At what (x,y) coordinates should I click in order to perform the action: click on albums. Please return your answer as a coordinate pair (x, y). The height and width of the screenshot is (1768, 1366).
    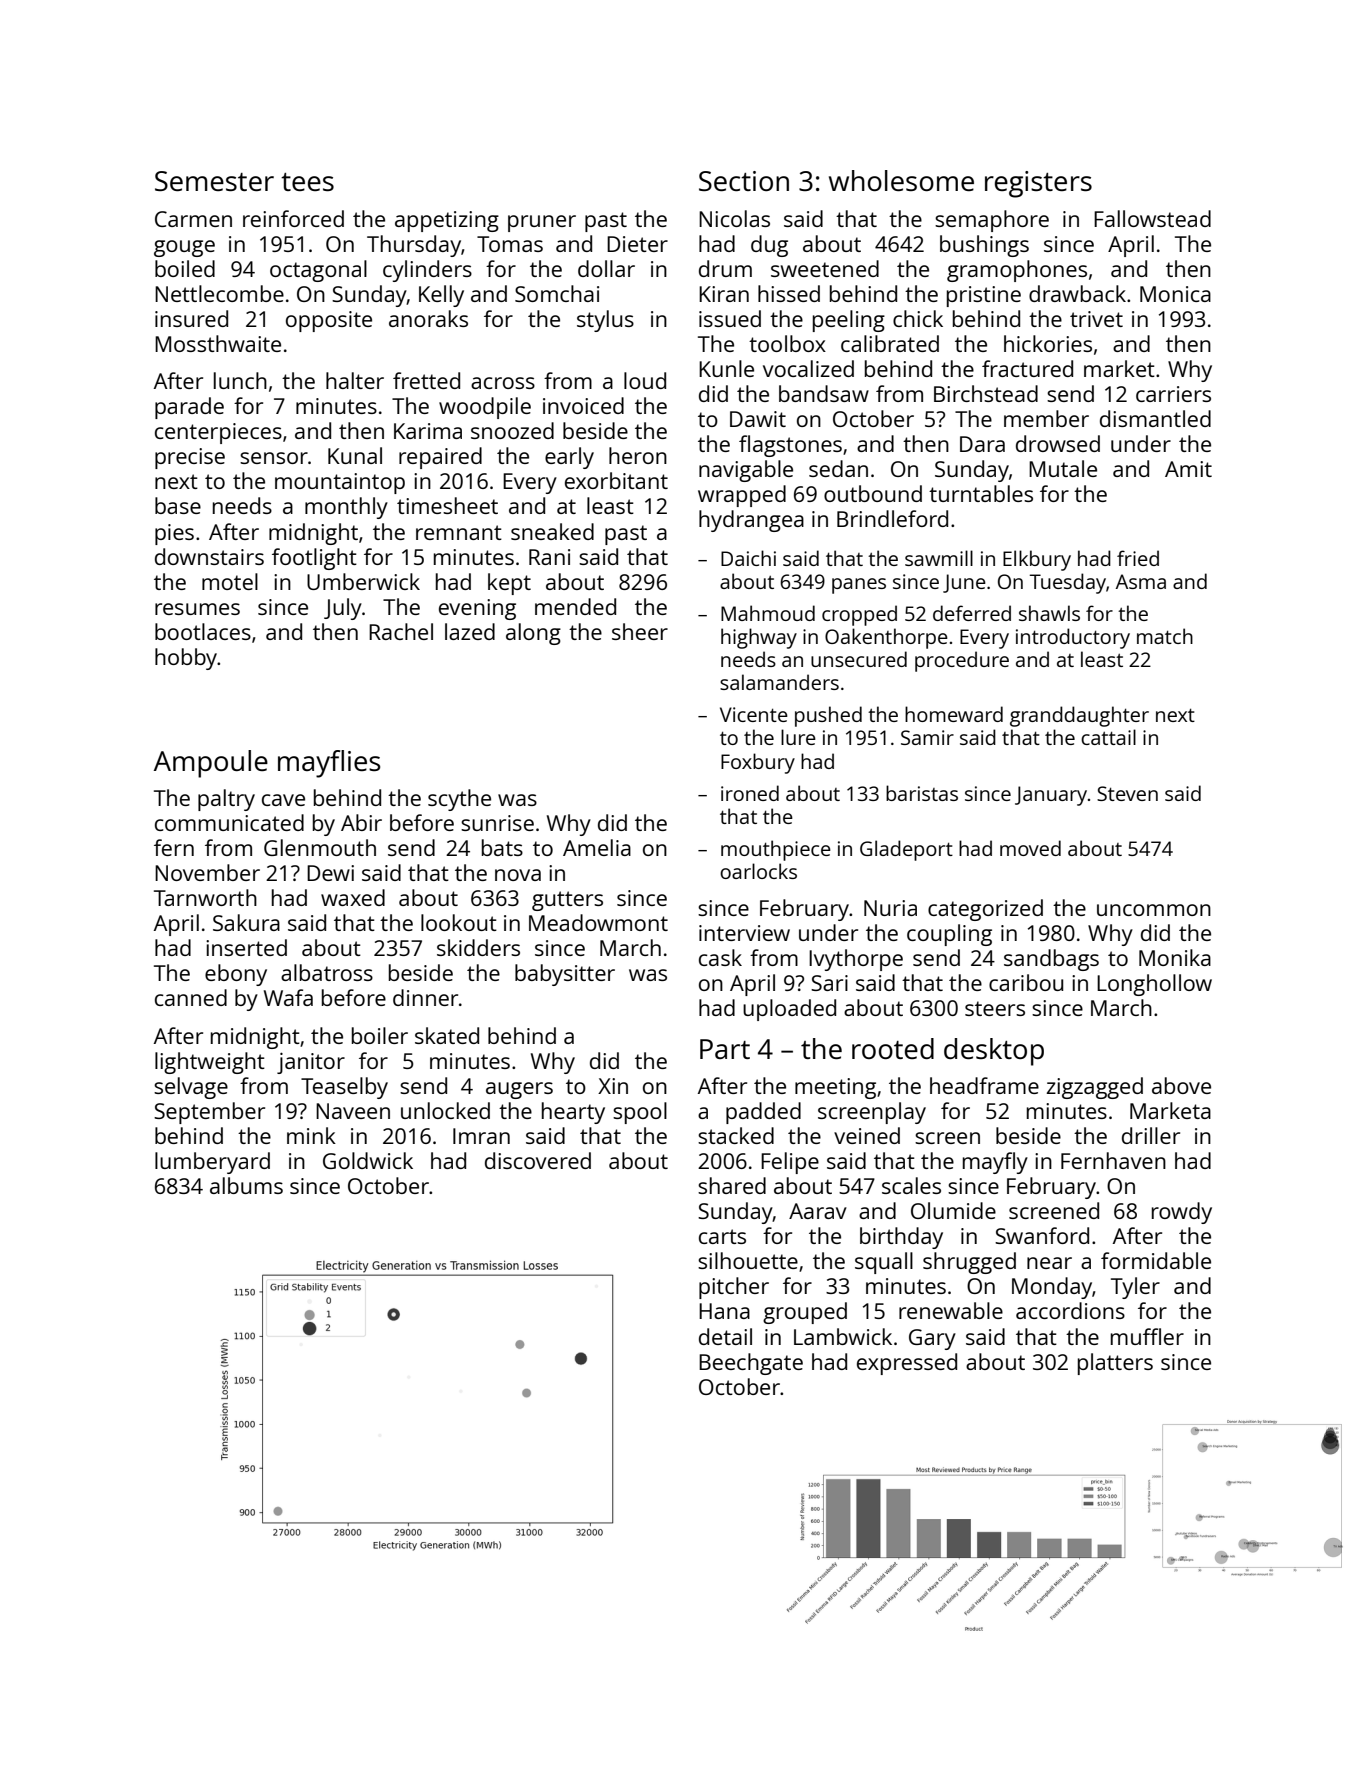
    Looking at the image, I should click on (246, 1185).
